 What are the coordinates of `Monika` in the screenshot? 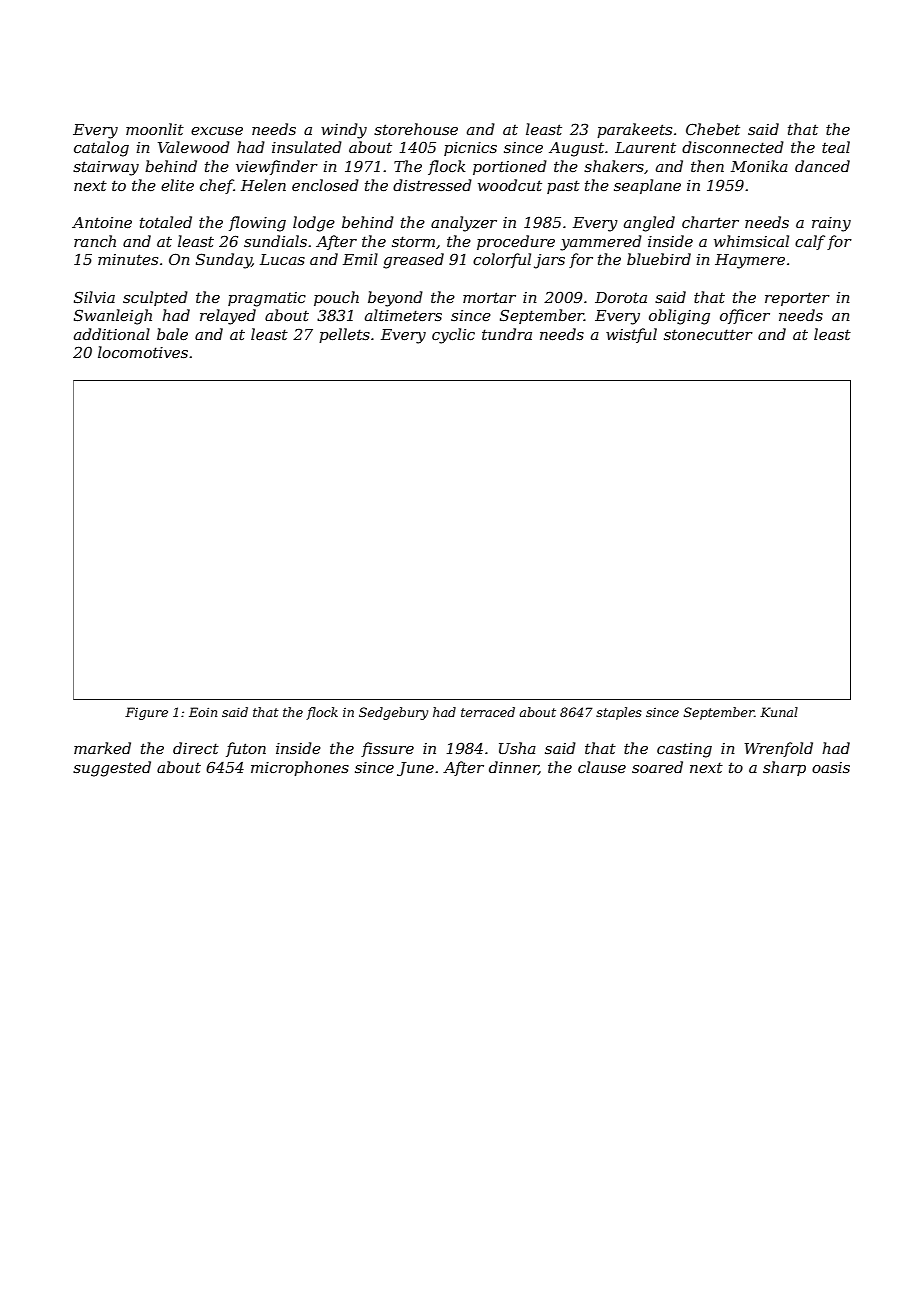 It's located at (759, 166).
